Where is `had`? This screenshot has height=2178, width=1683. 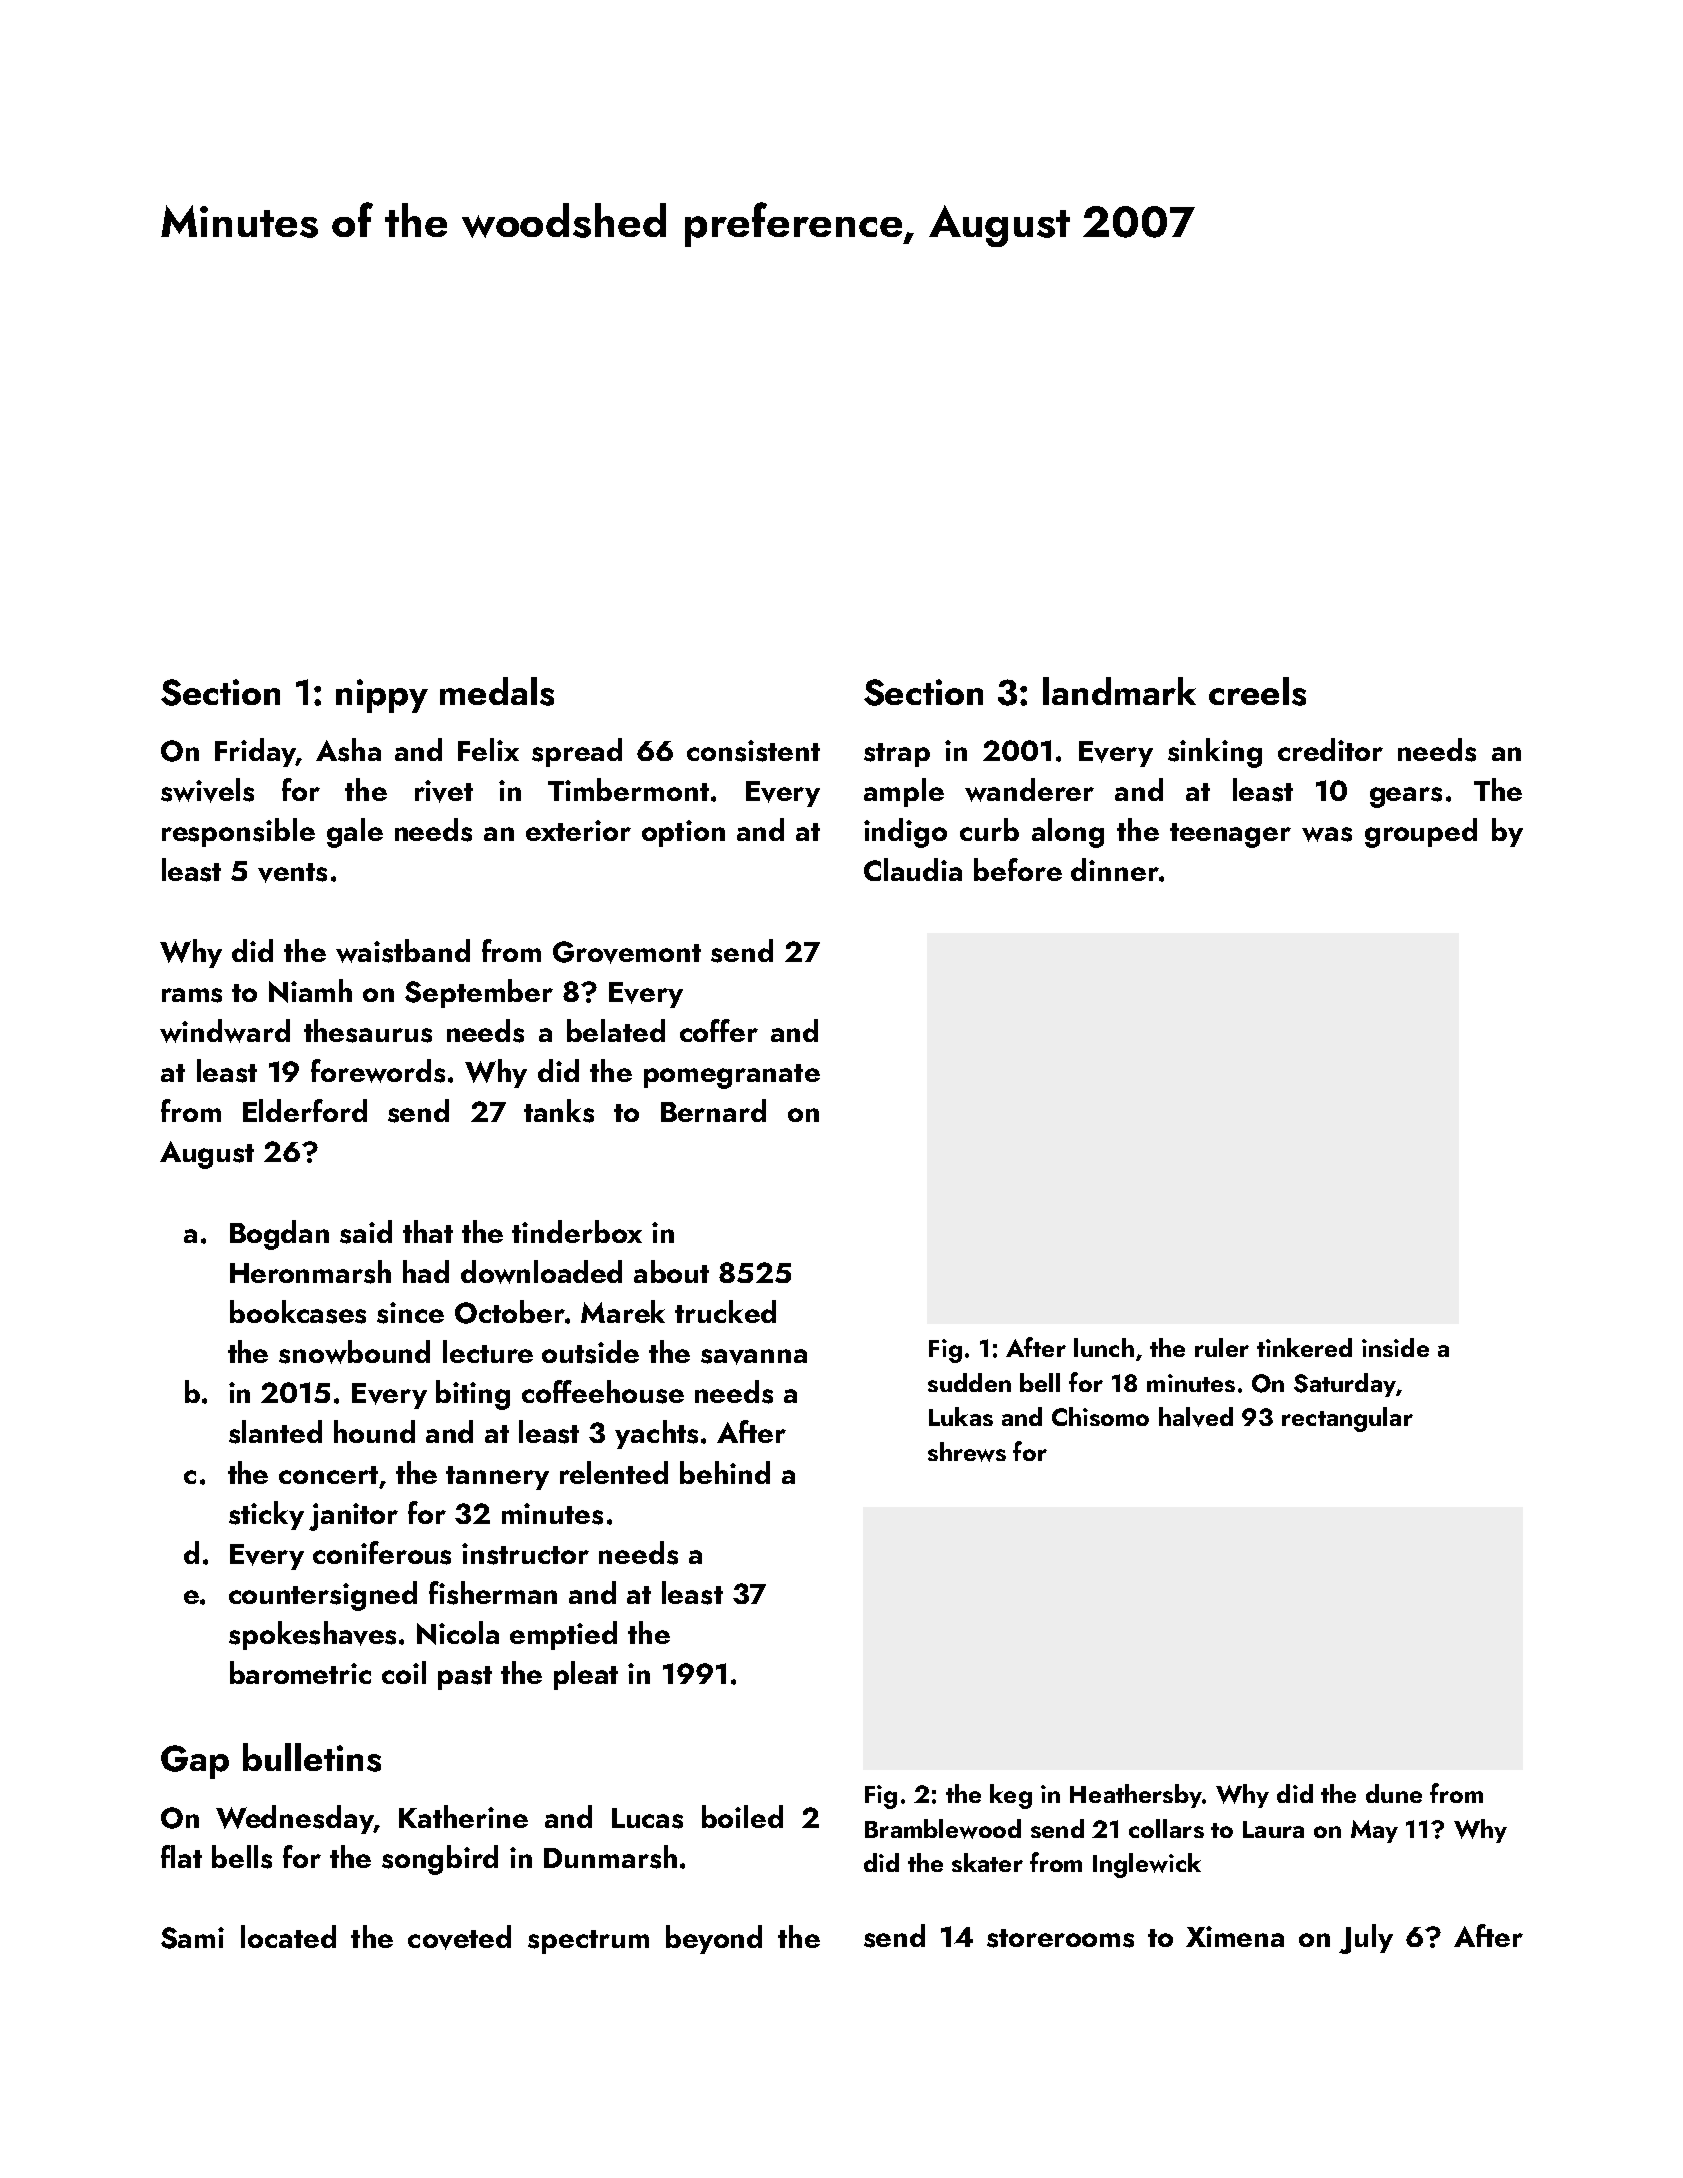
had is located at coordinates (426, 1271).
